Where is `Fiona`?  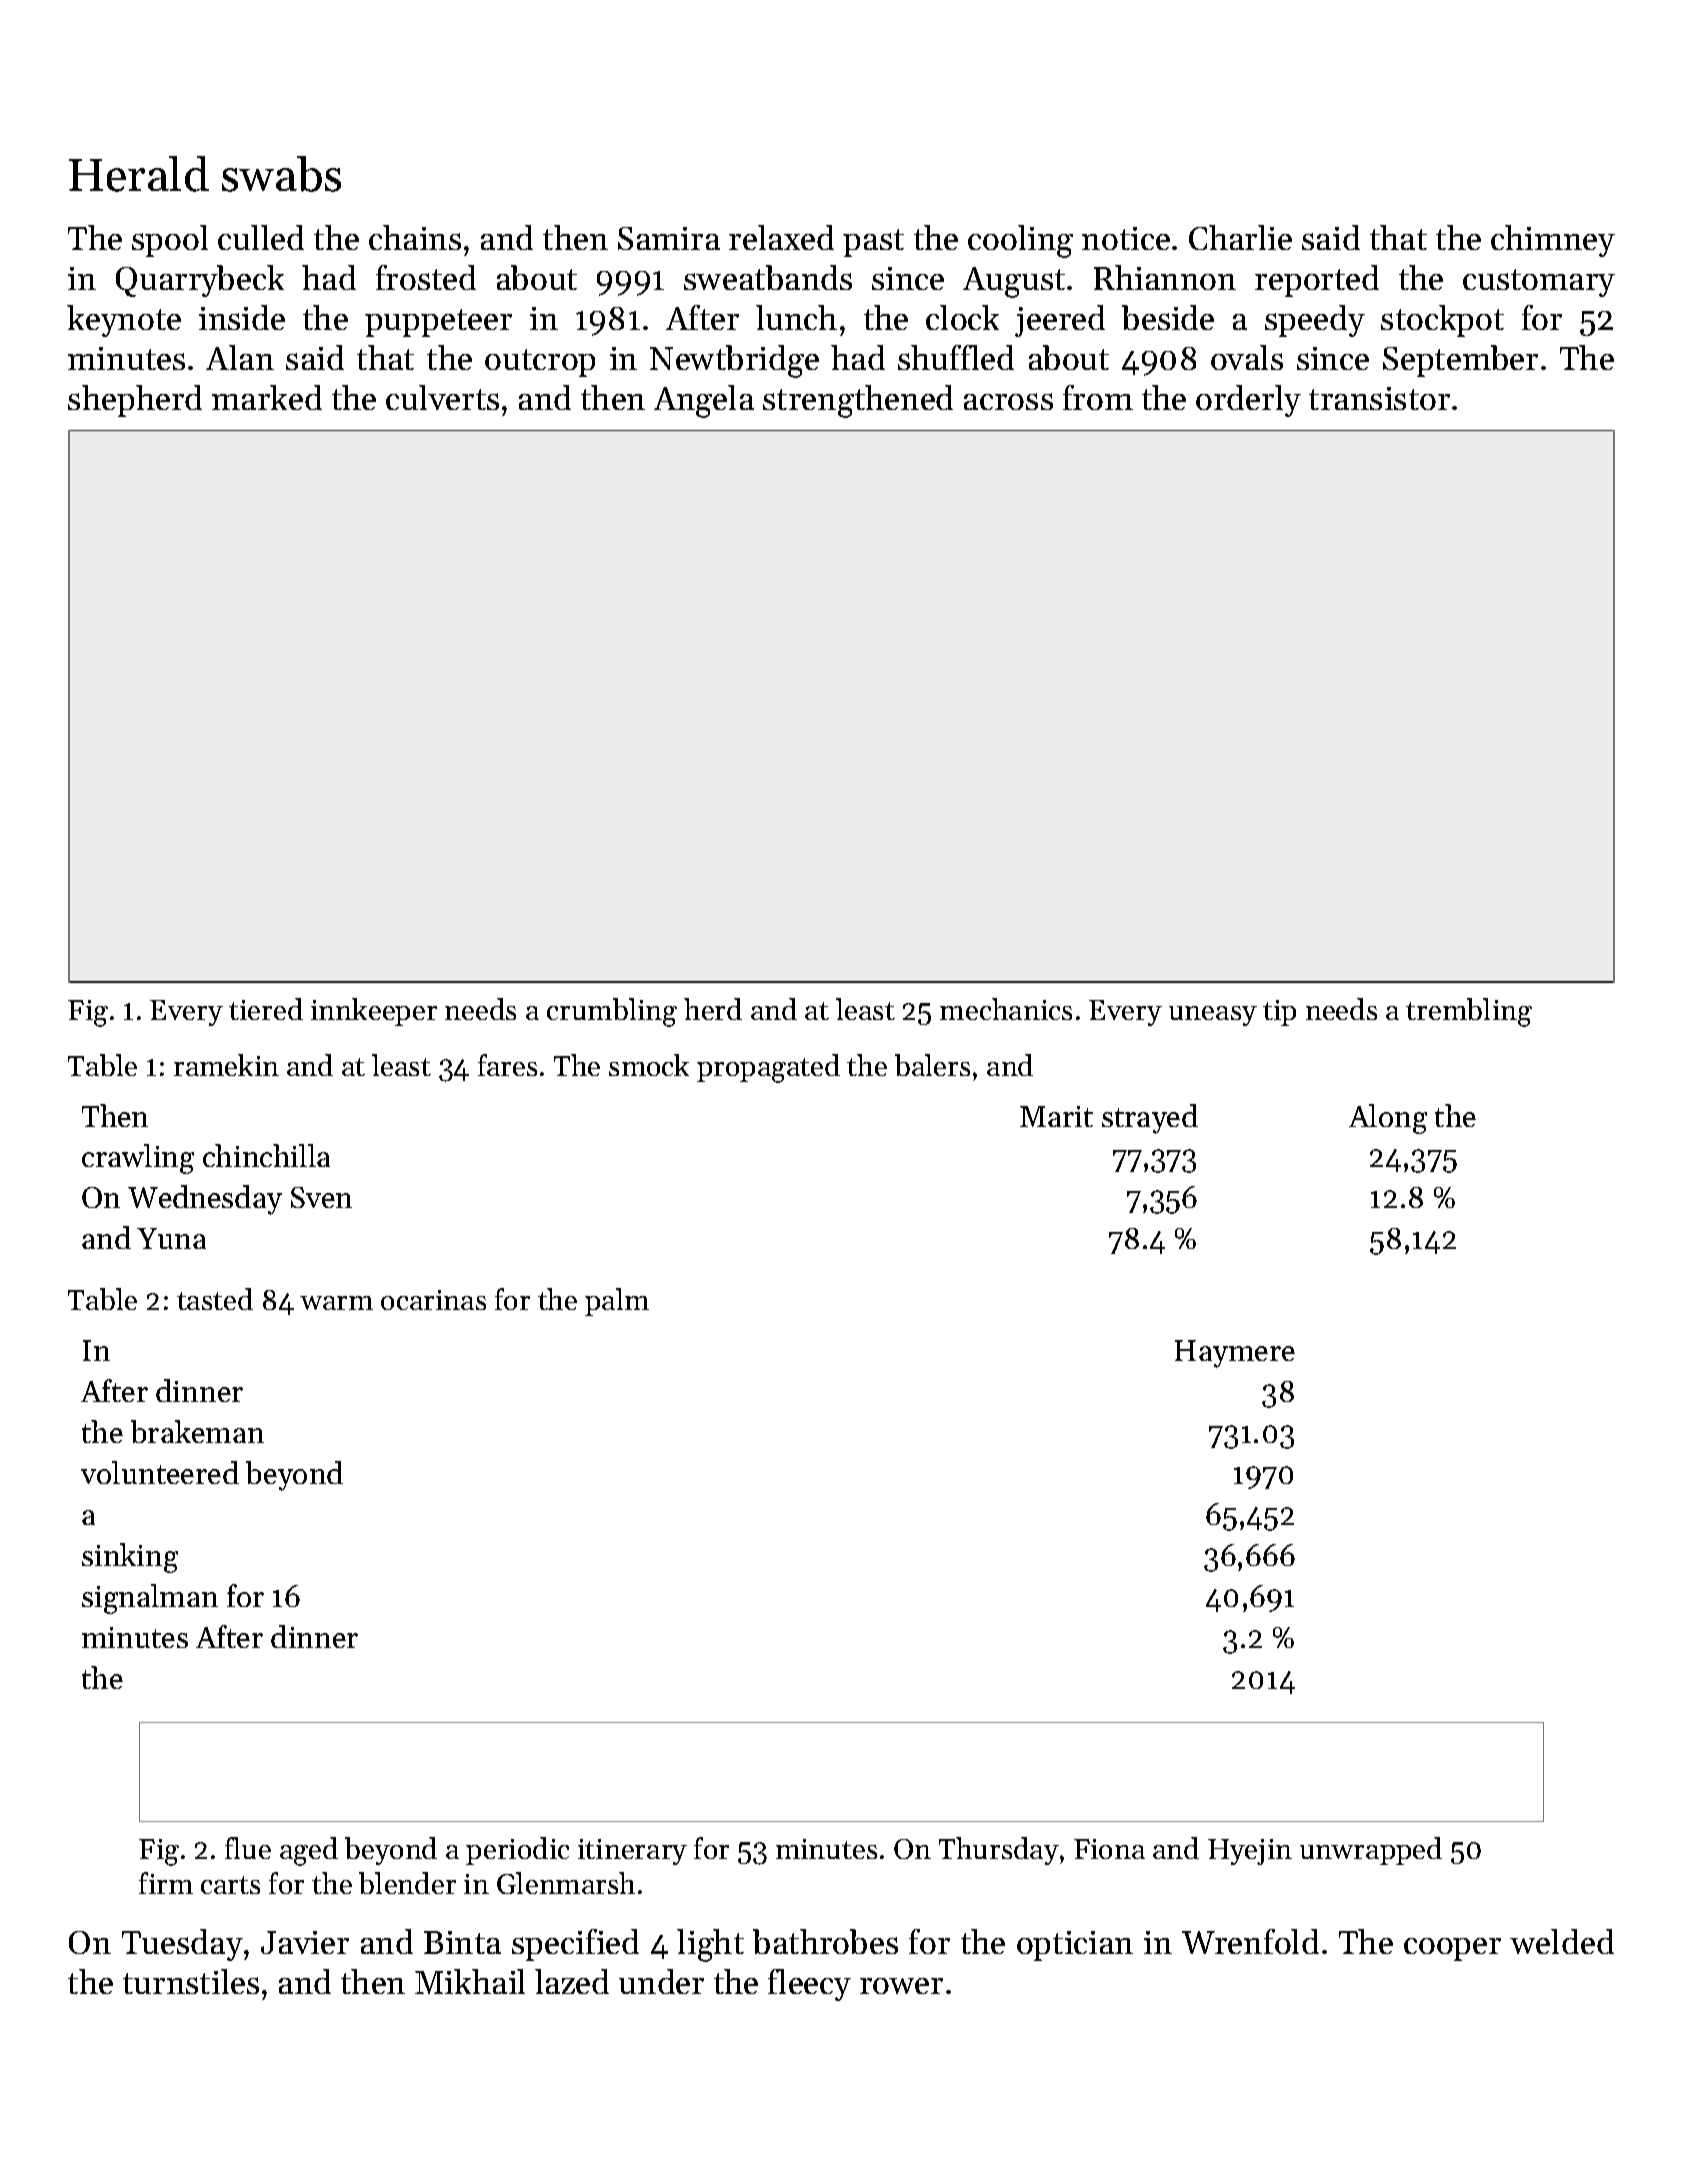 Fiona is located at coordinates (1109, 1849).
